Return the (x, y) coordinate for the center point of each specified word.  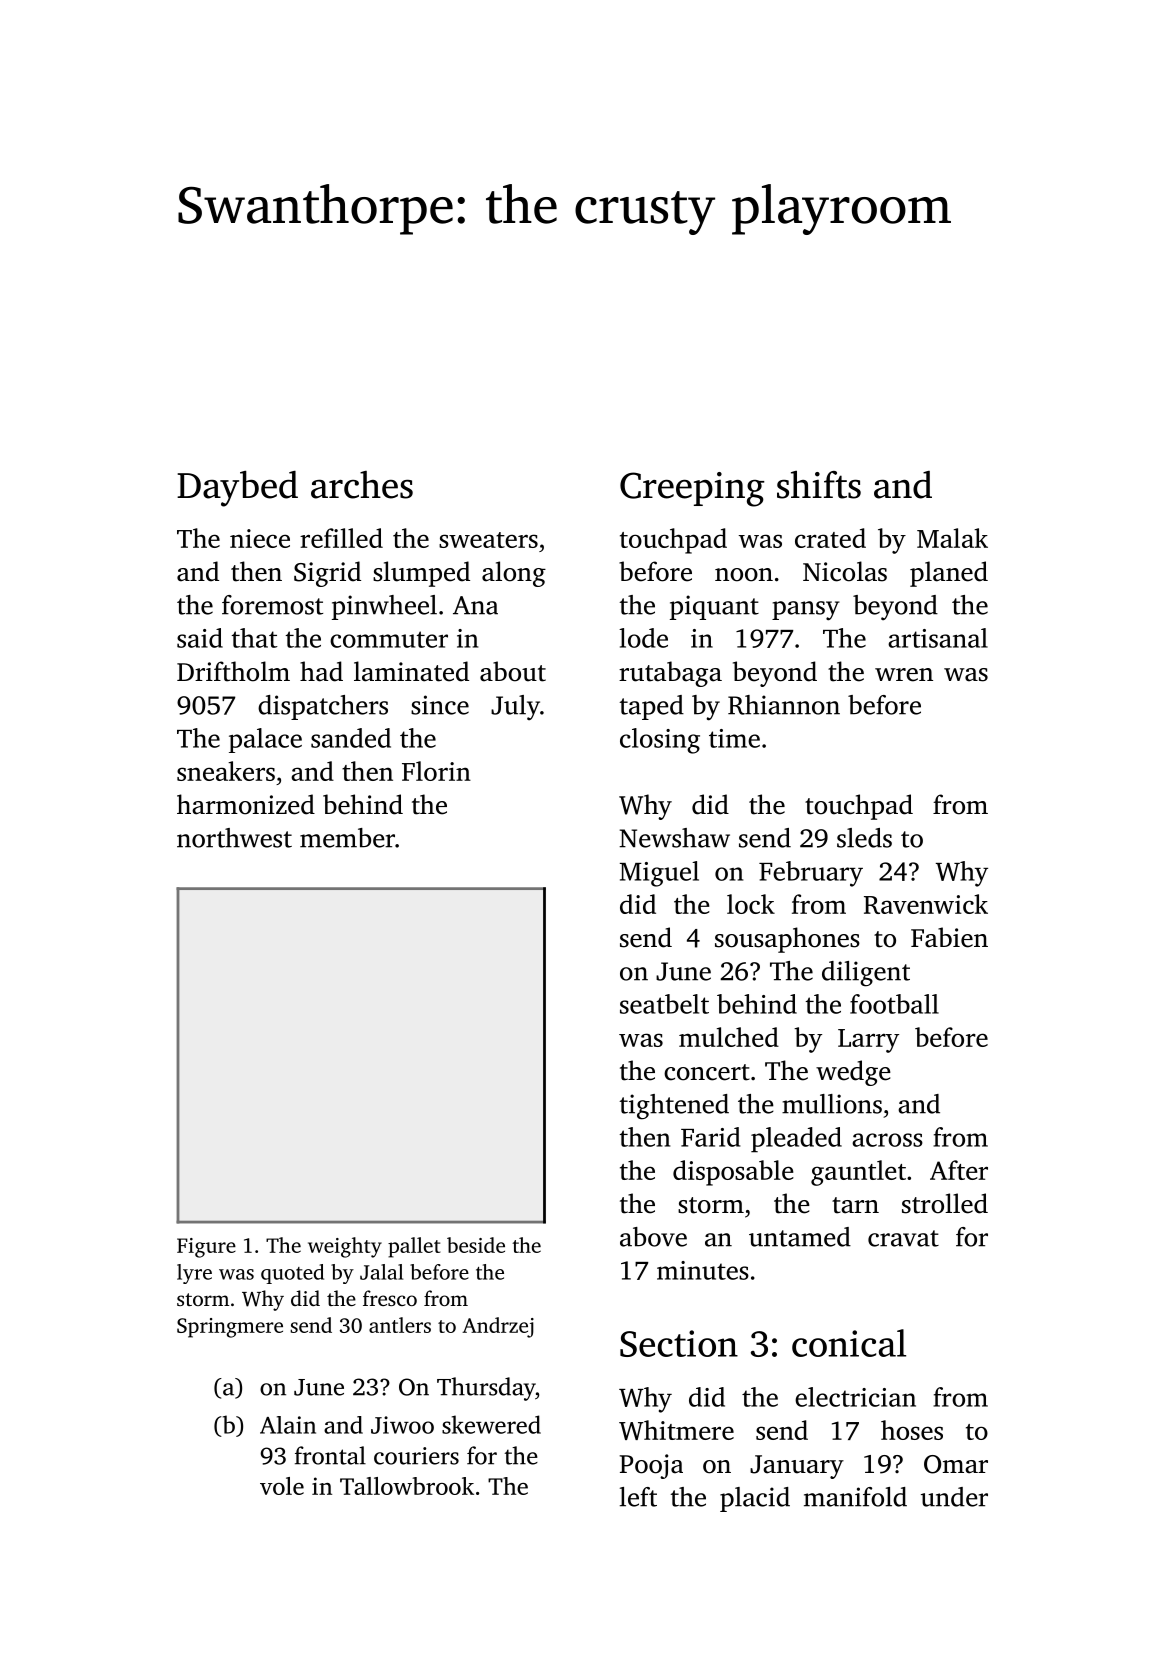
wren (904, 675)
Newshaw (674, 838)
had (321, 671)
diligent (866, 974)
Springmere (230, 1328)
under (954, 1497)
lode (643, 638)
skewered (491, 1424)
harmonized (246, 804)
